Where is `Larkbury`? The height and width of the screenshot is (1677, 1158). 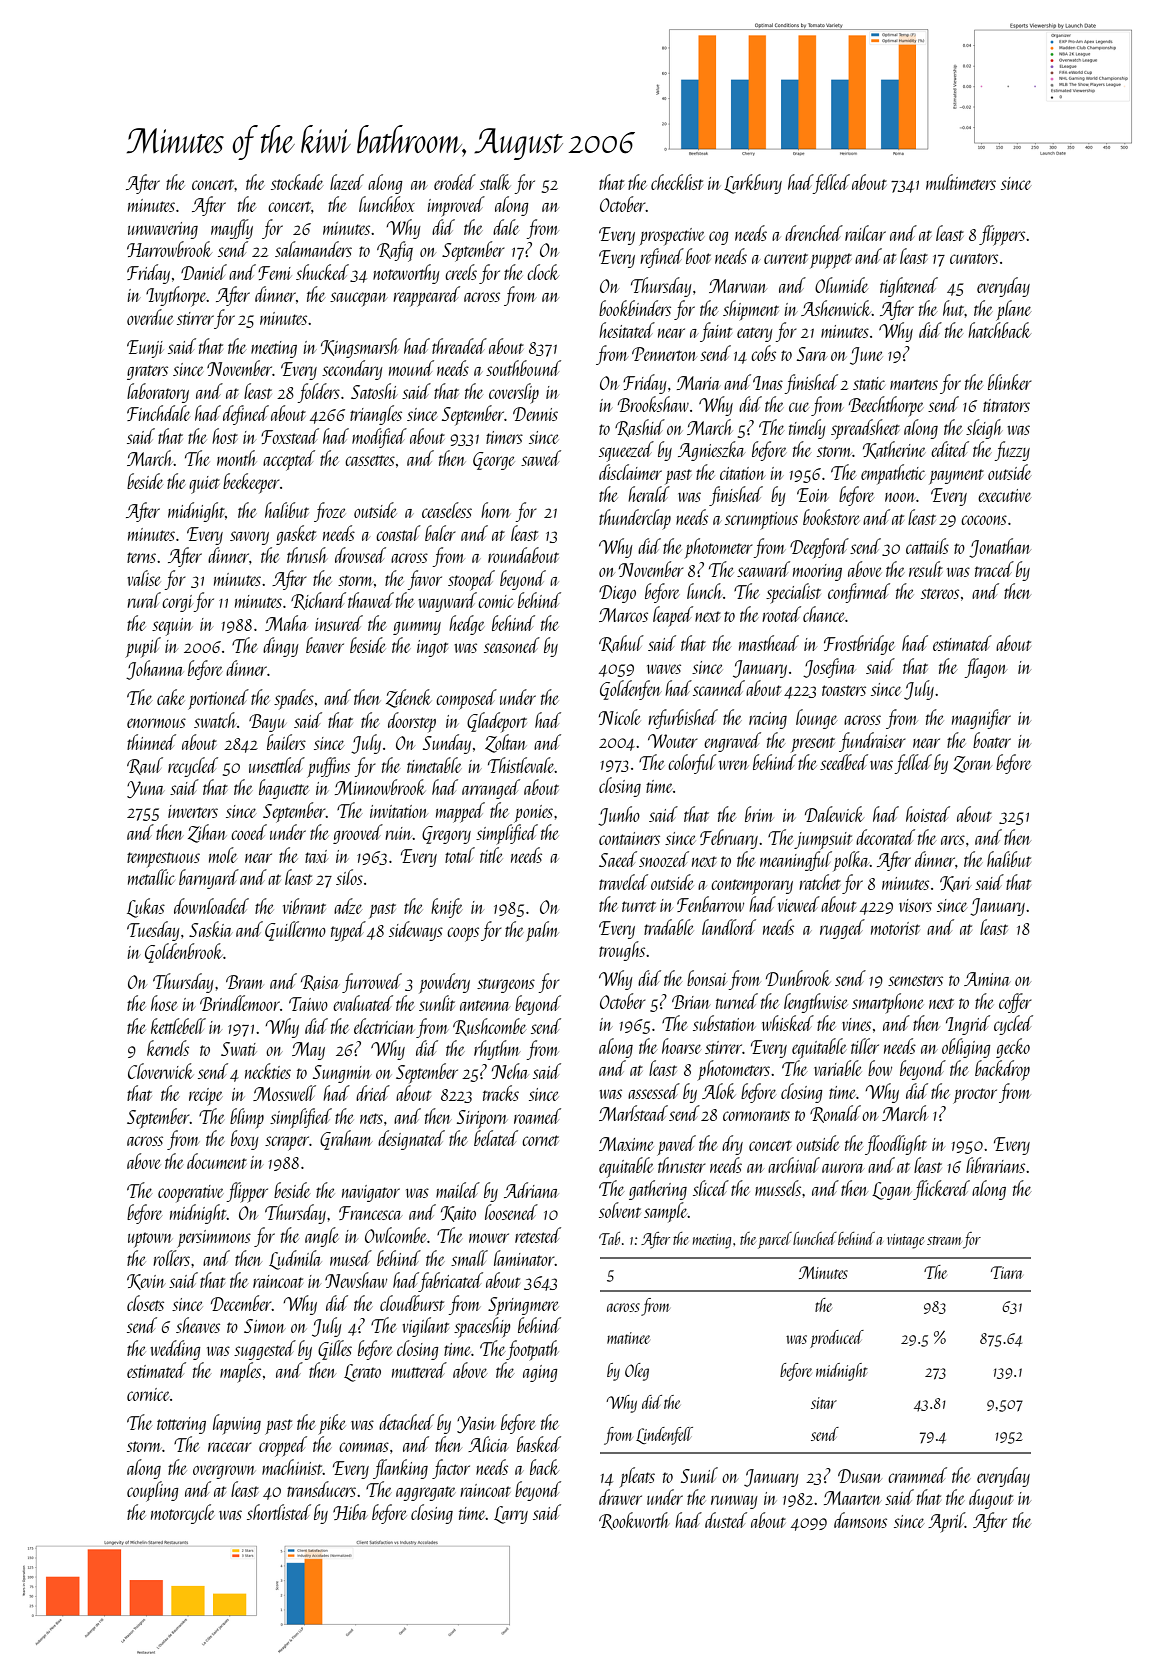
Larkbury is located at coordinates (753, 184).
